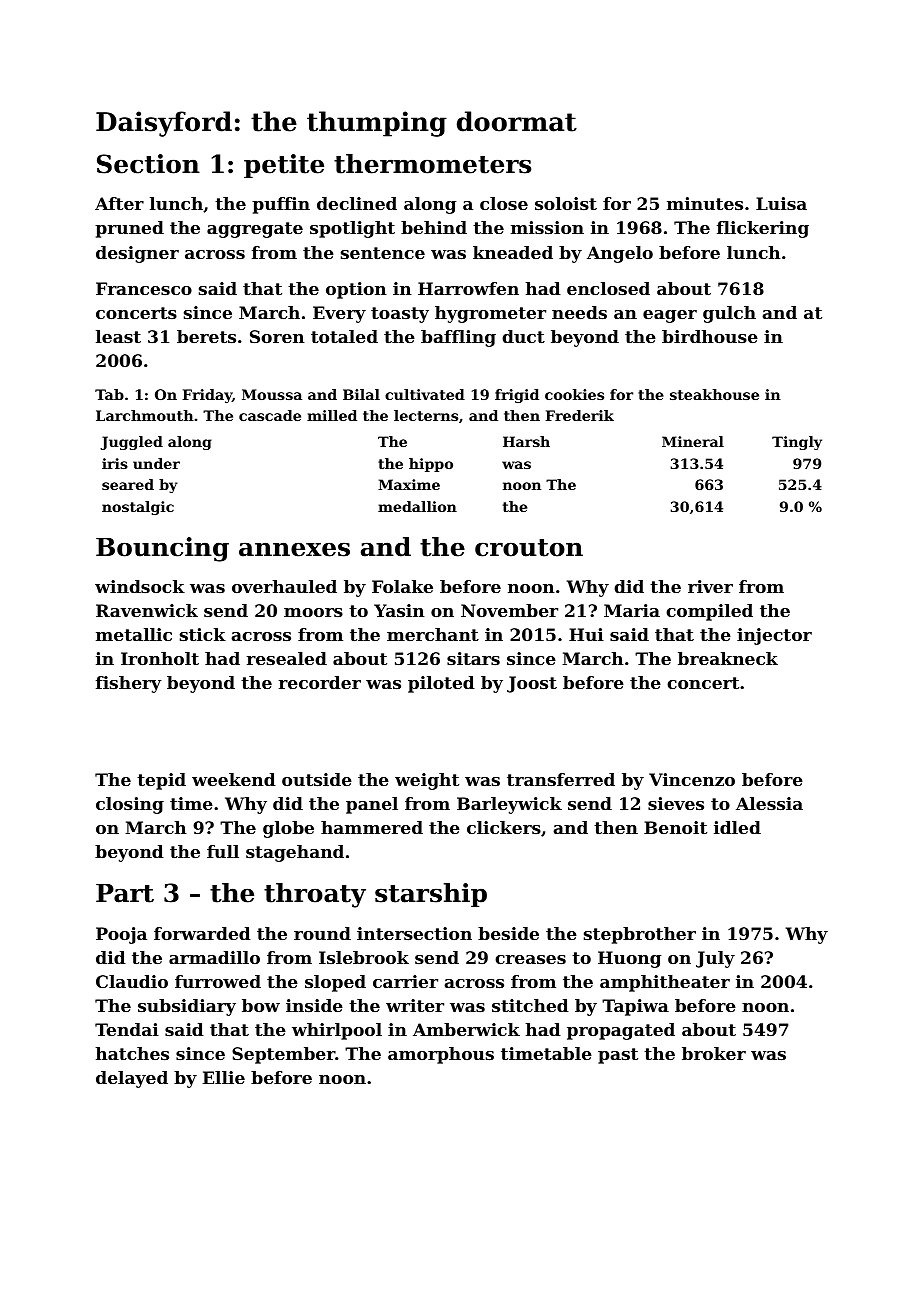 The image size is (924, 1308). What do you see at coordinates (144, 288) in the screenshot?
I see `Francesco` at bounding box center [144, 288].
